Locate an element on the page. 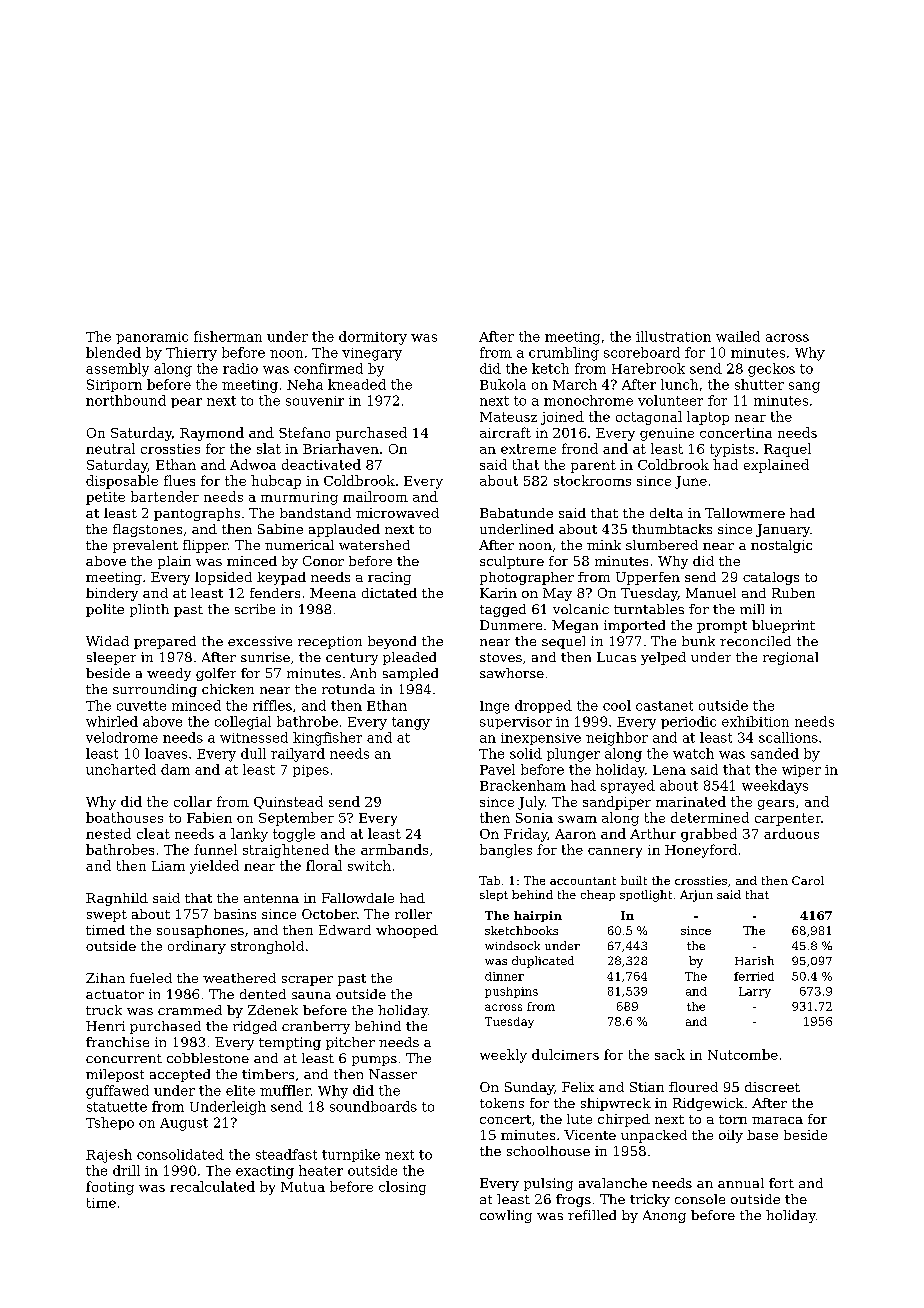 The height and width of the image is (1308, 924). bunk is located at coordinates (698, 641).
